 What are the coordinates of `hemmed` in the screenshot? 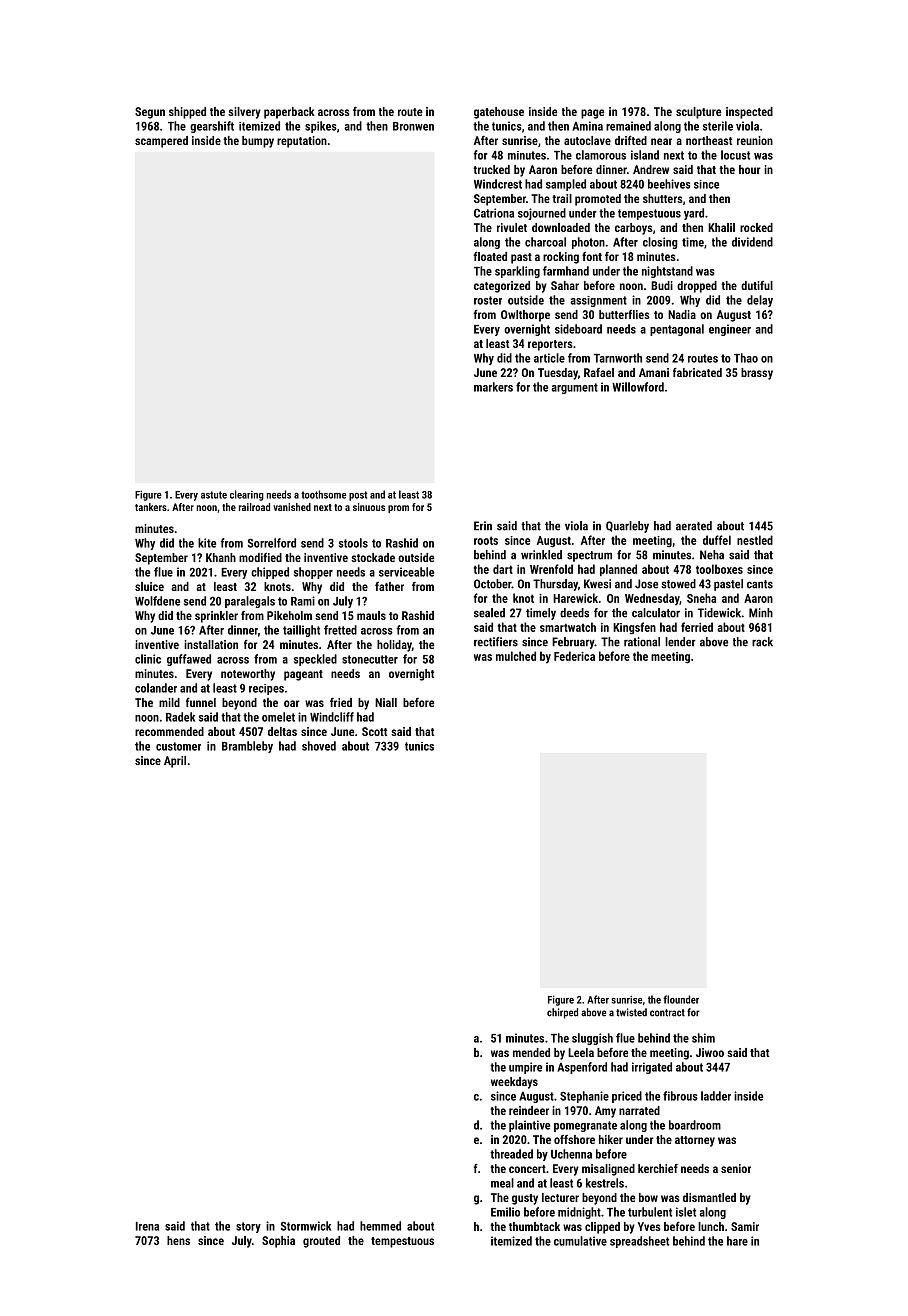 It's located at (380, 1226).
